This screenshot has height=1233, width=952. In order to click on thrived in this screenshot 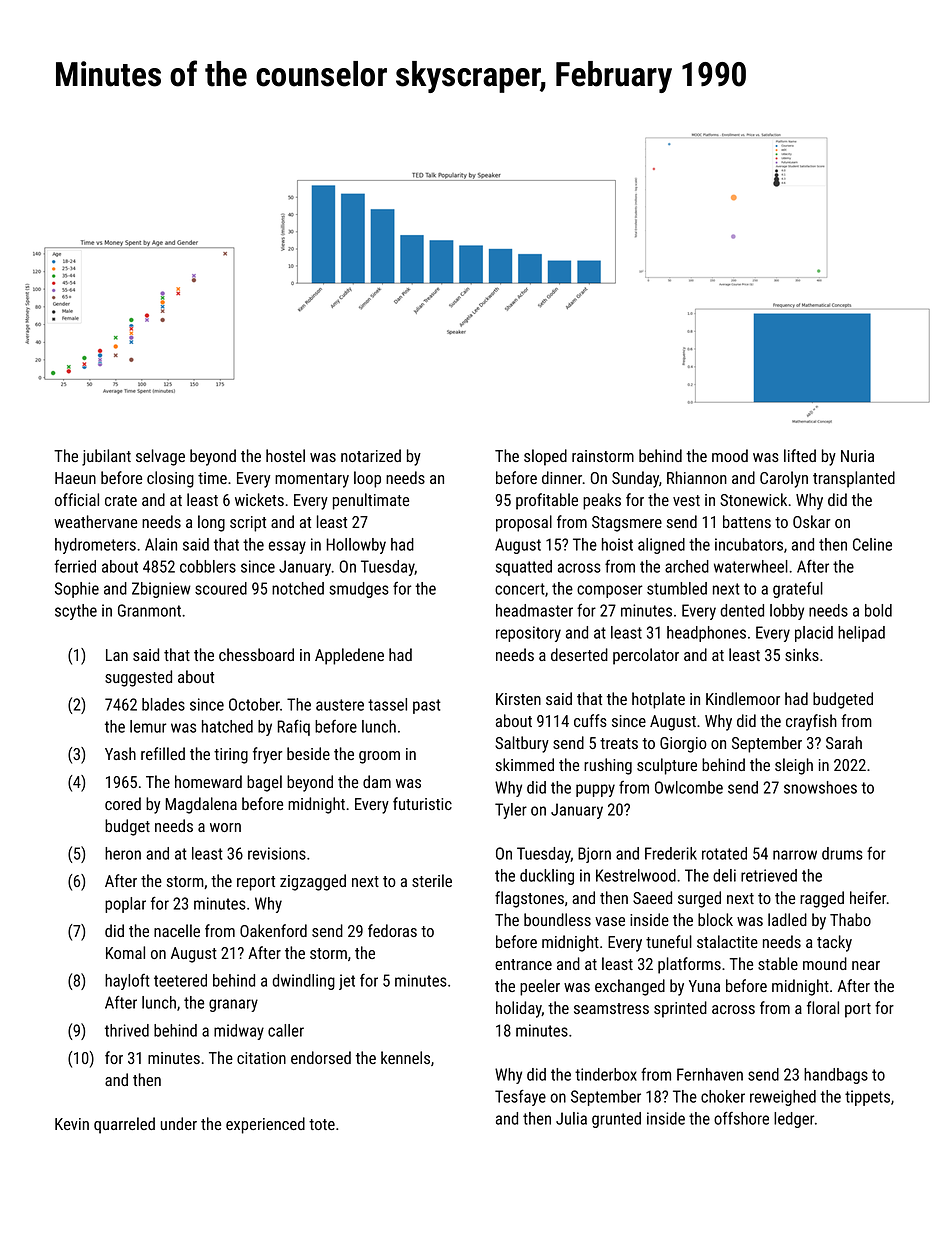, I will do `click(127, 1030)`.
